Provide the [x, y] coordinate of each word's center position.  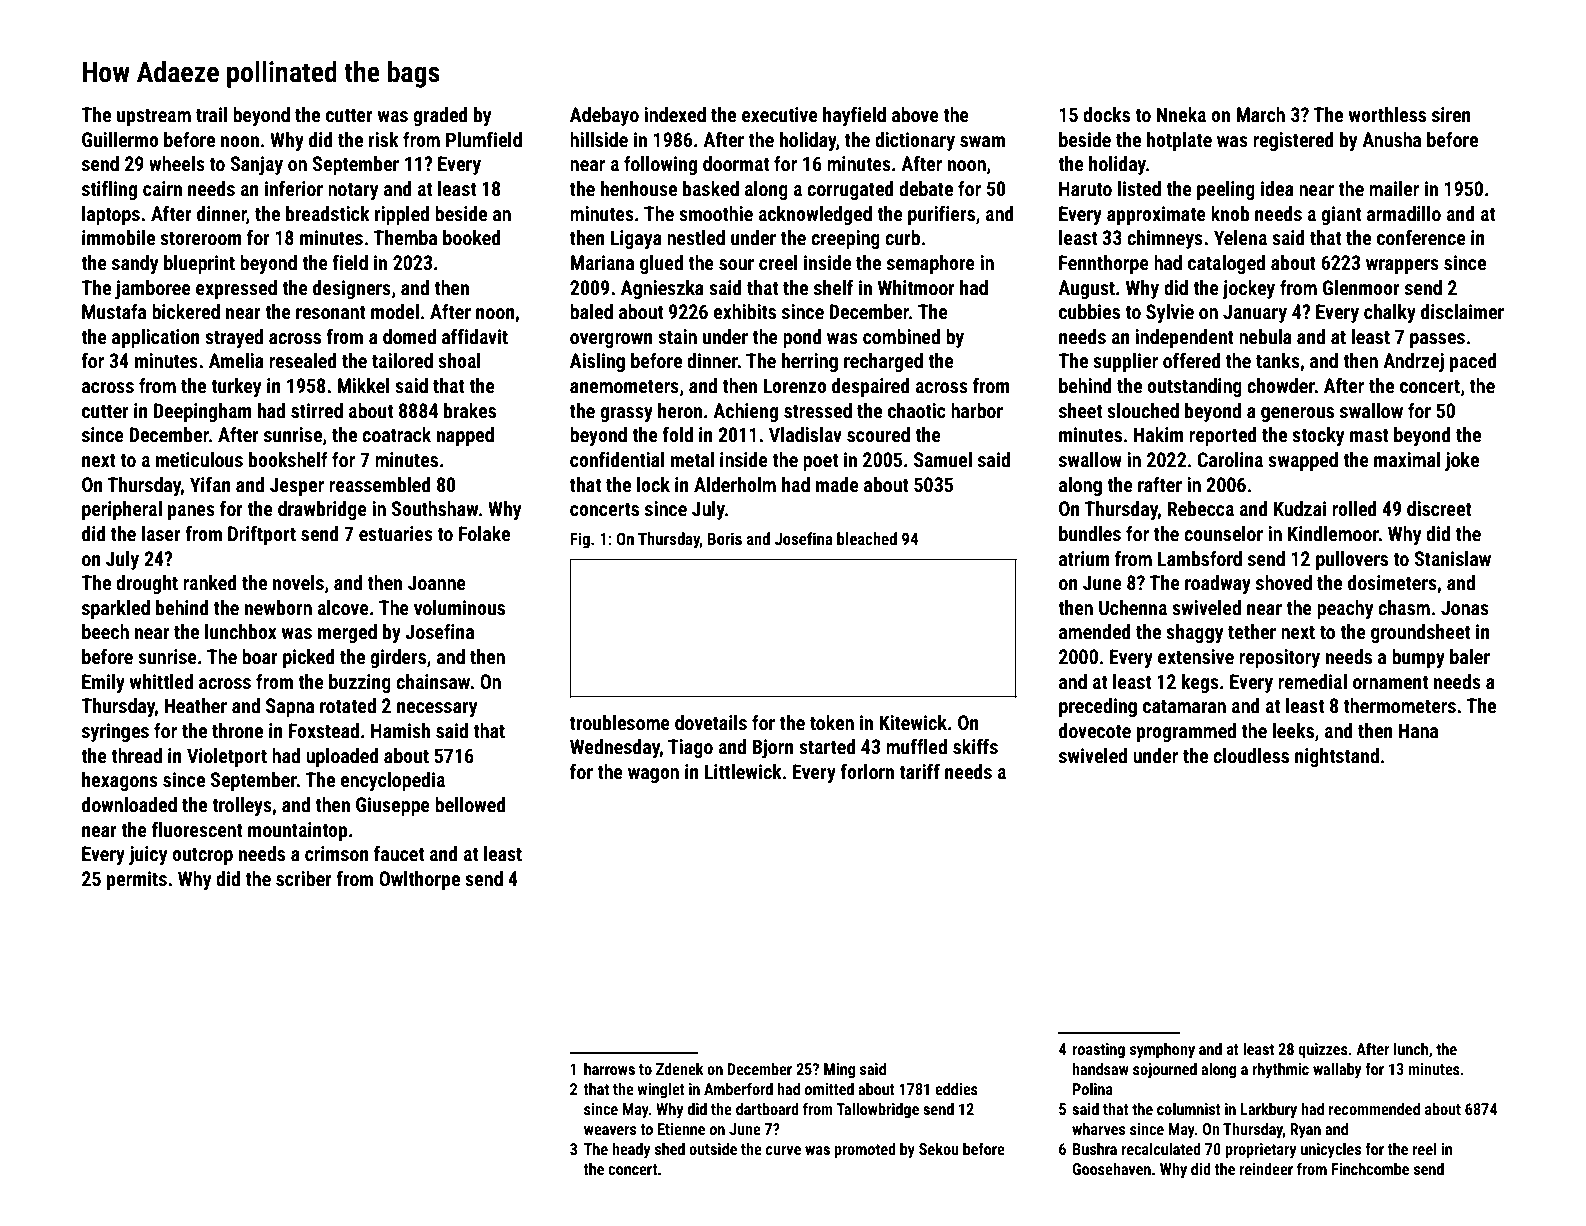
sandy [135, 264]
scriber [304, 878]
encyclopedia [392, 781]
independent [1184, 338]
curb [902, 237]
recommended [1374, 1109]
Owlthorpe [419, 880]
